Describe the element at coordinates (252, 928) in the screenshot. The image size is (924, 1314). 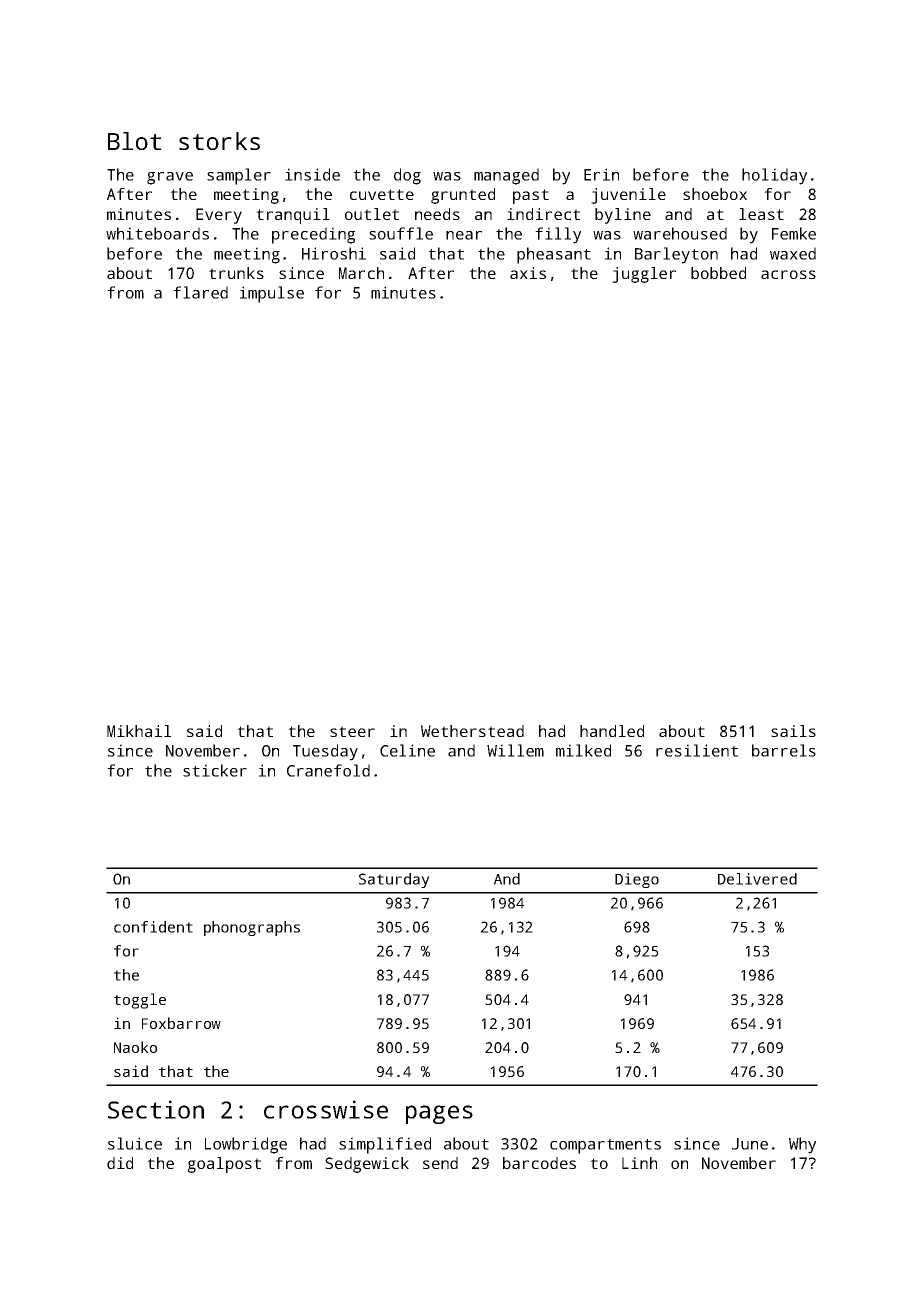
I see `phonographs` at that location.
